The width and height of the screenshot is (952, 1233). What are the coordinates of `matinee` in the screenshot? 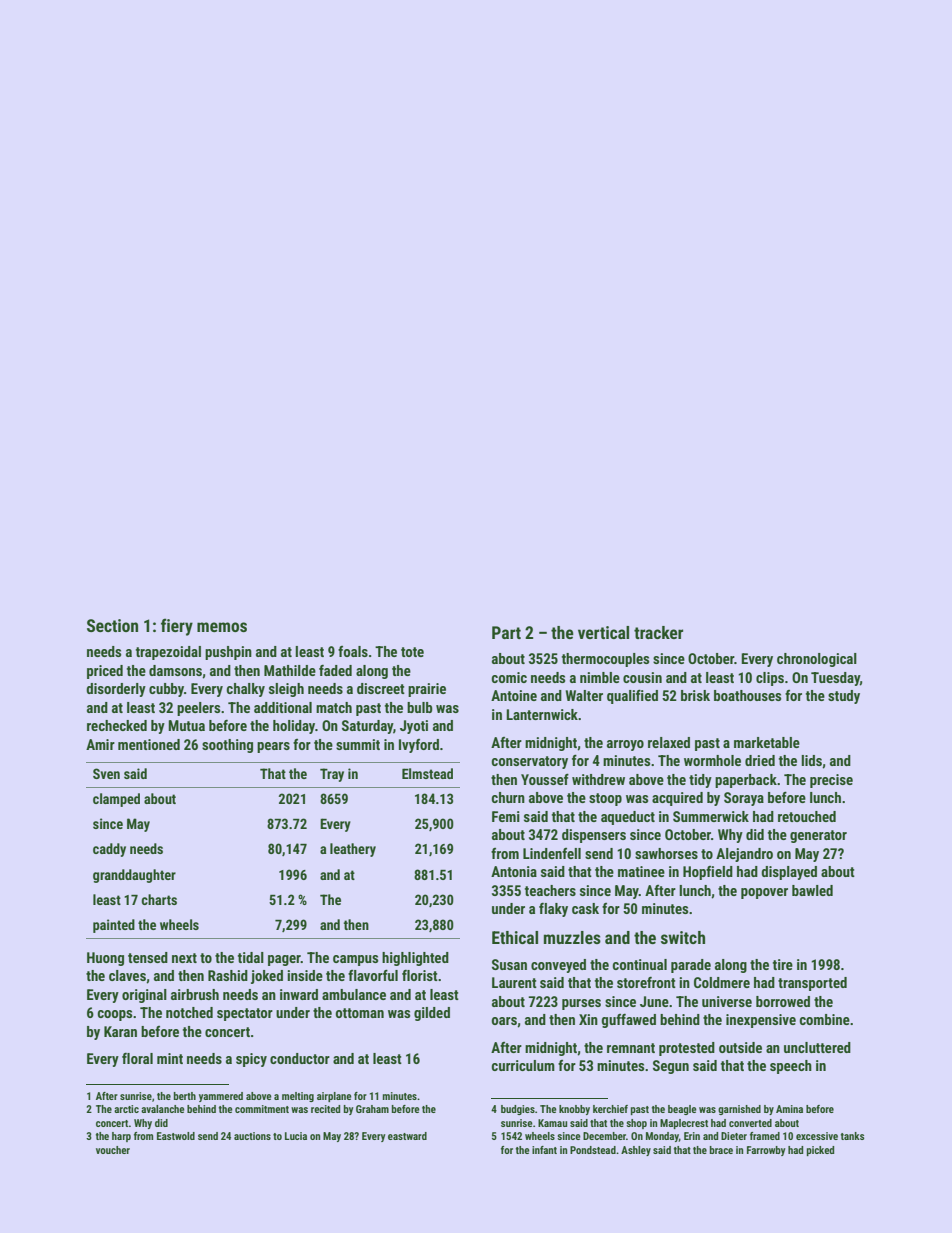 It's located at (641, 871).
